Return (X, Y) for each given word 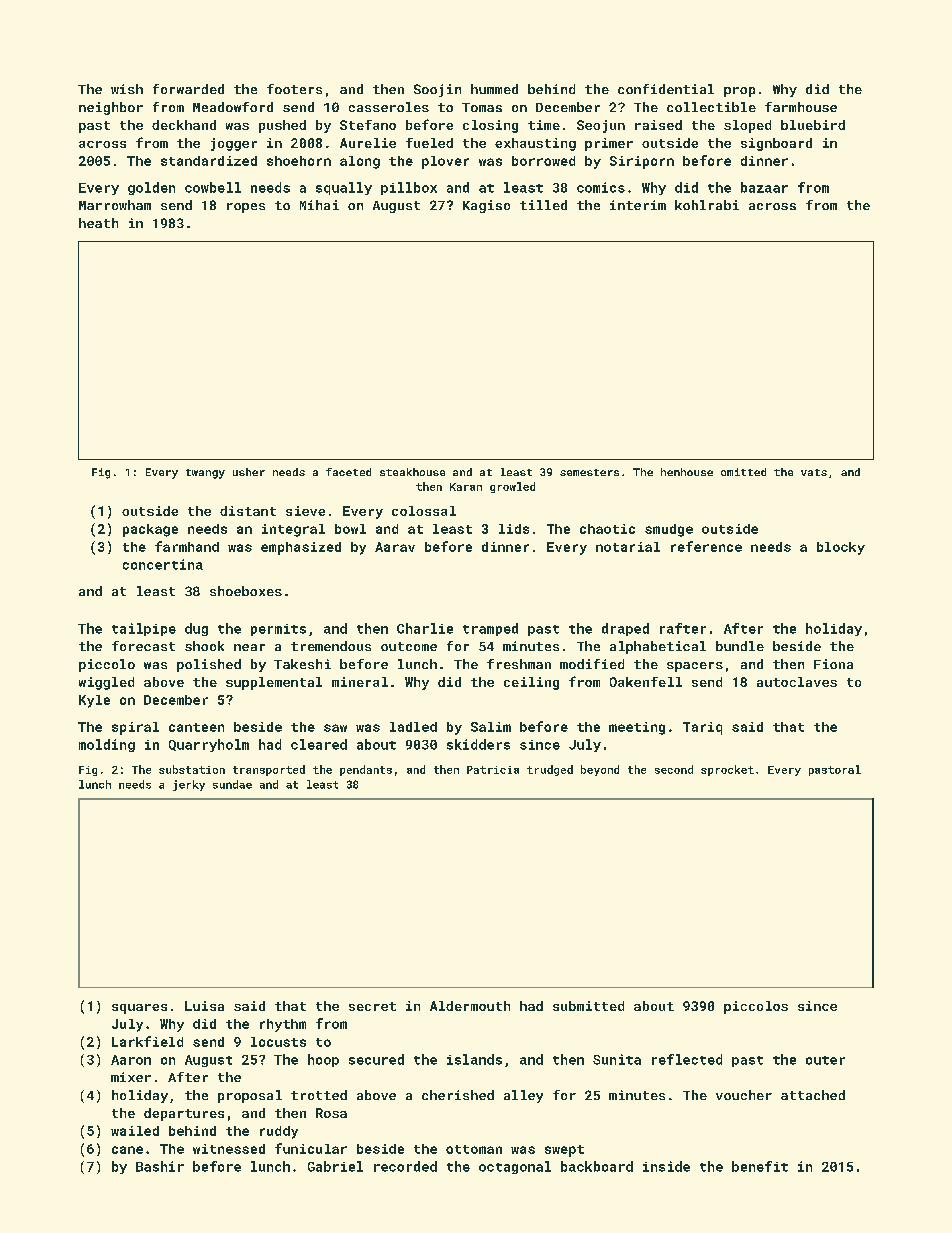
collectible (711, 107)
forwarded (188, 89)
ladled (413, 727)
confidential (666, 89)
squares (139, 1009)
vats (814, 472)
